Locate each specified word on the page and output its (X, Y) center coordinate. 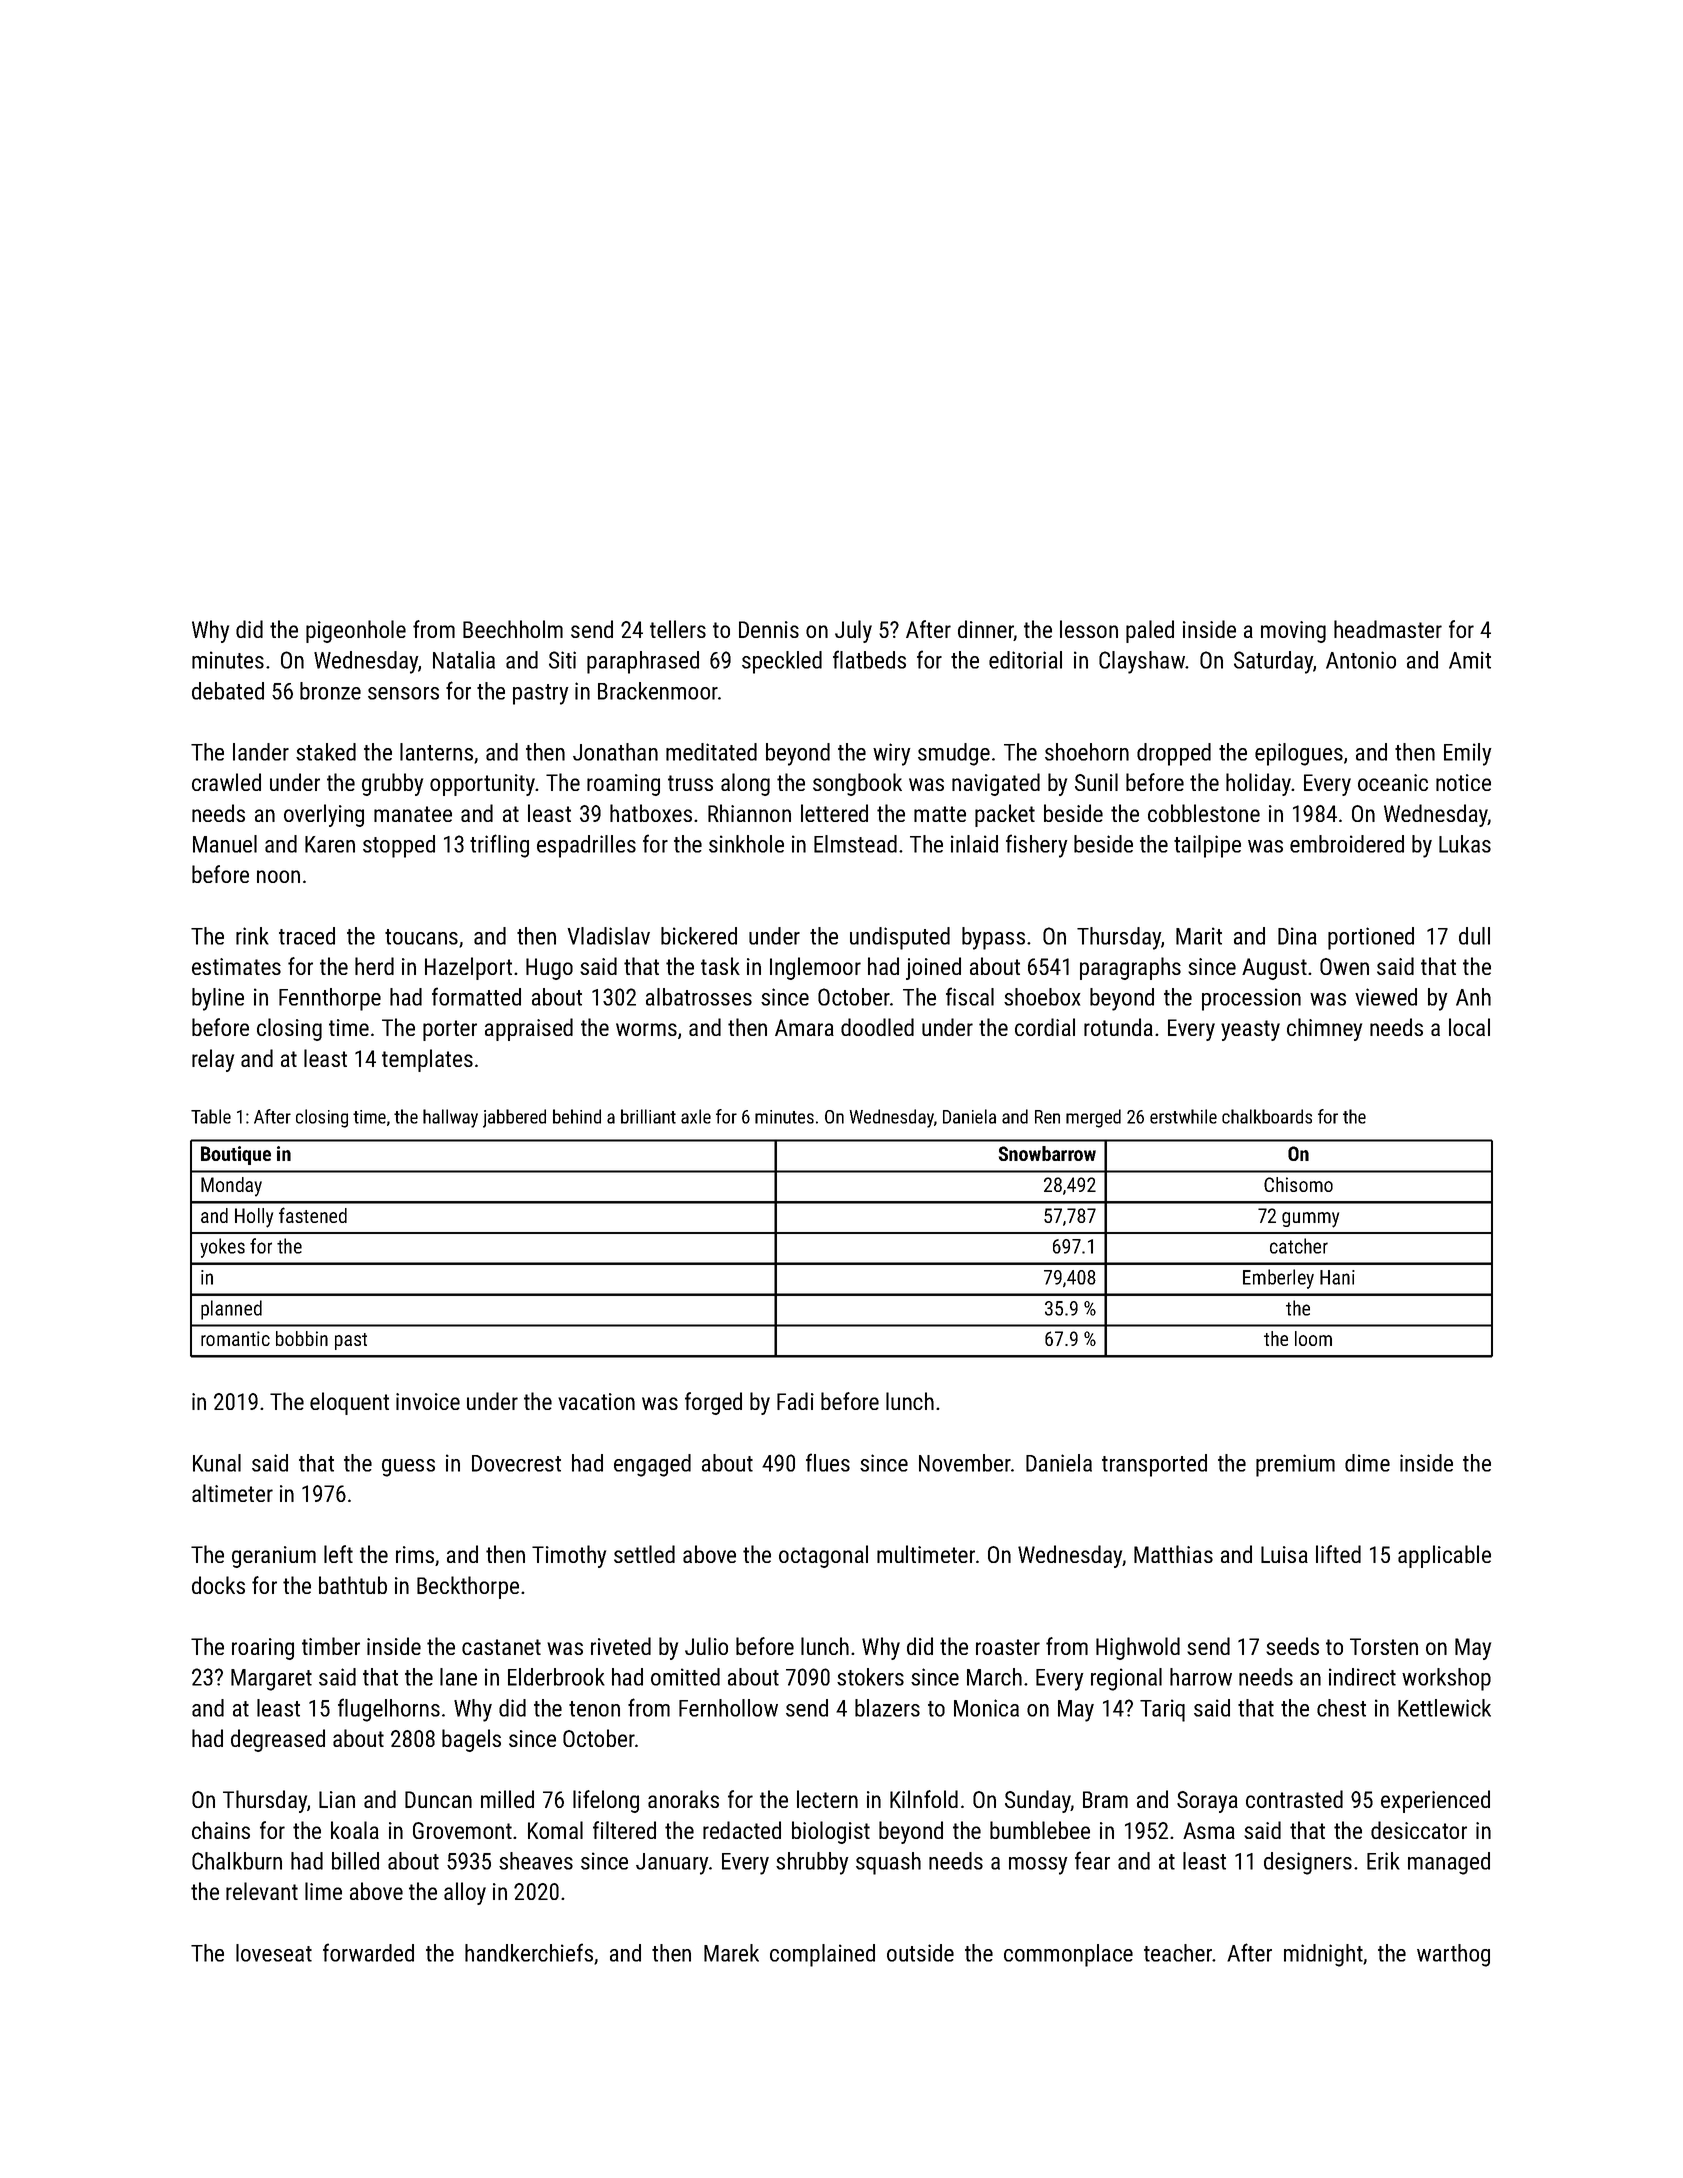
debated (228, 691)
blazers (887, 1708)
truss (690, 783)
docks (218, 1585)
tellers (678, 629)
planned (231, 1310)
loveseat (274, 1953)
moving (1293, 632)
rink (252, 936)
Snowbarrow (1047, 1153)
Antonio (1361, 660)
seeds (1292, 1646)
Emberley (1278, 1279)
